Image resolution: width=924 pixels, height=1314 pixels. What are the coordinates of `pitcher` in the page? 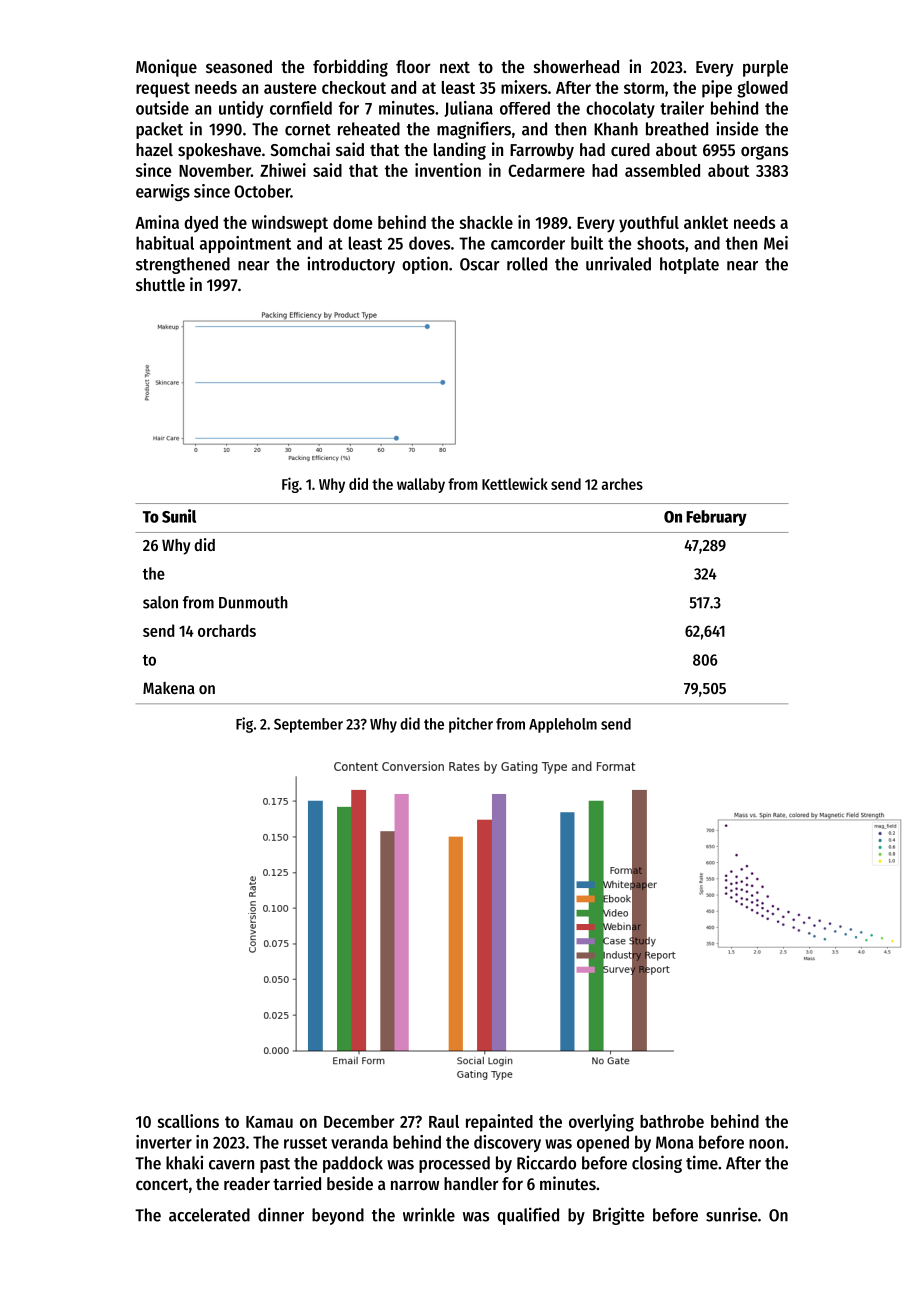 It's located at (471, 725).
